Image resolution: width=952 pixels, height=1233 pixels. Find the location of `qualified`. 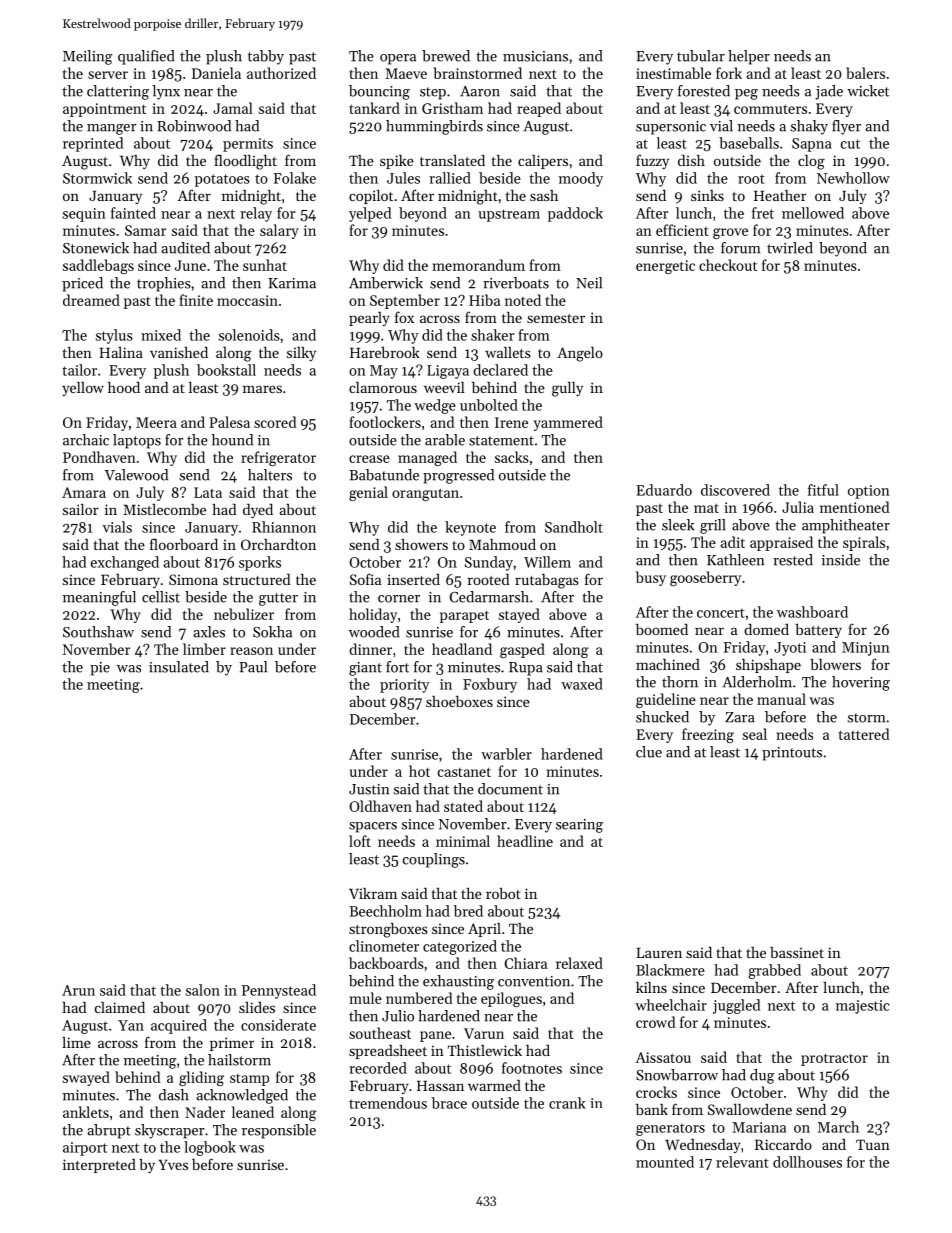

qualified is located at coordinates (146, 57).
